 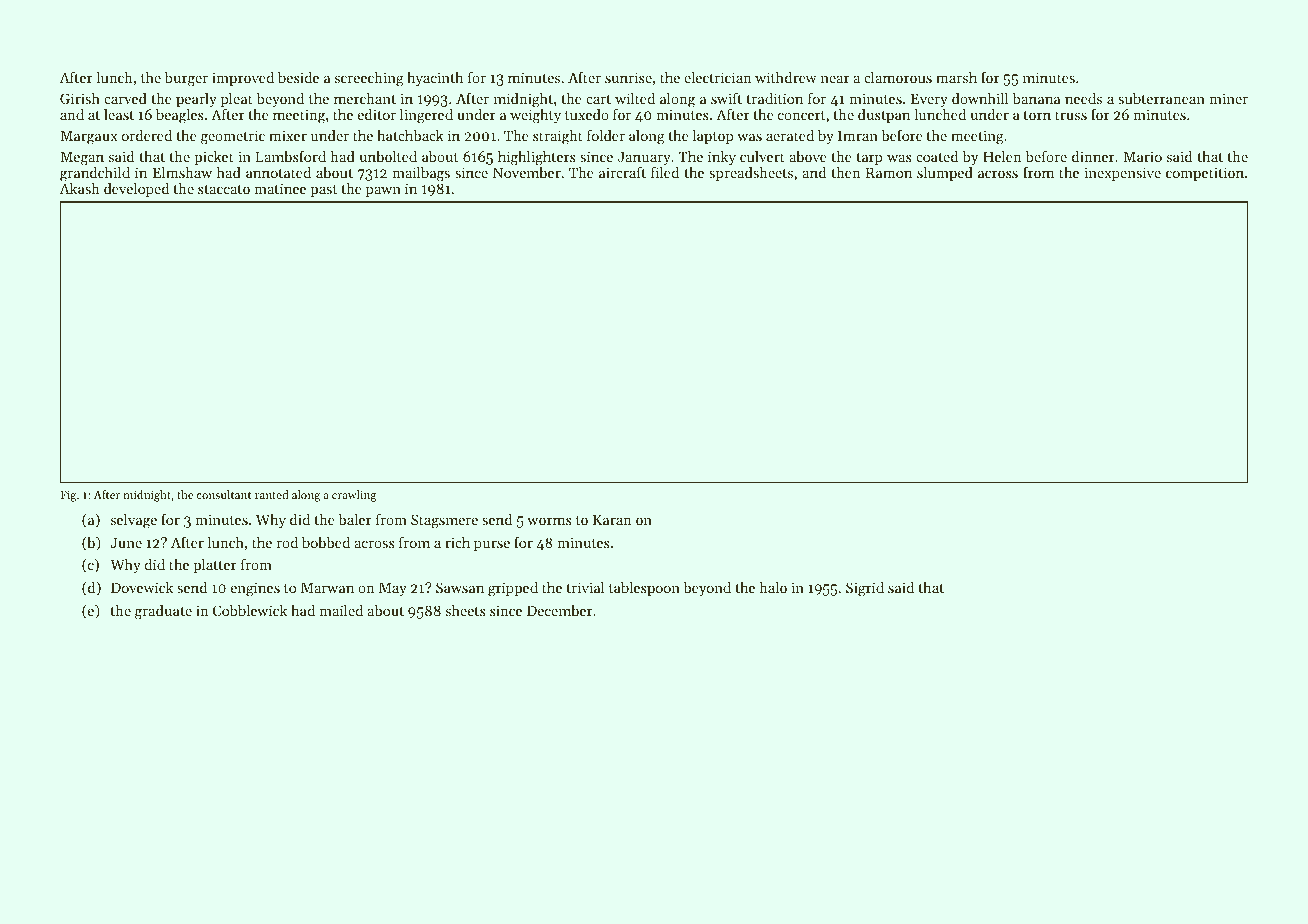 I want to click on Sigrid, so click(x=865, y=589).
